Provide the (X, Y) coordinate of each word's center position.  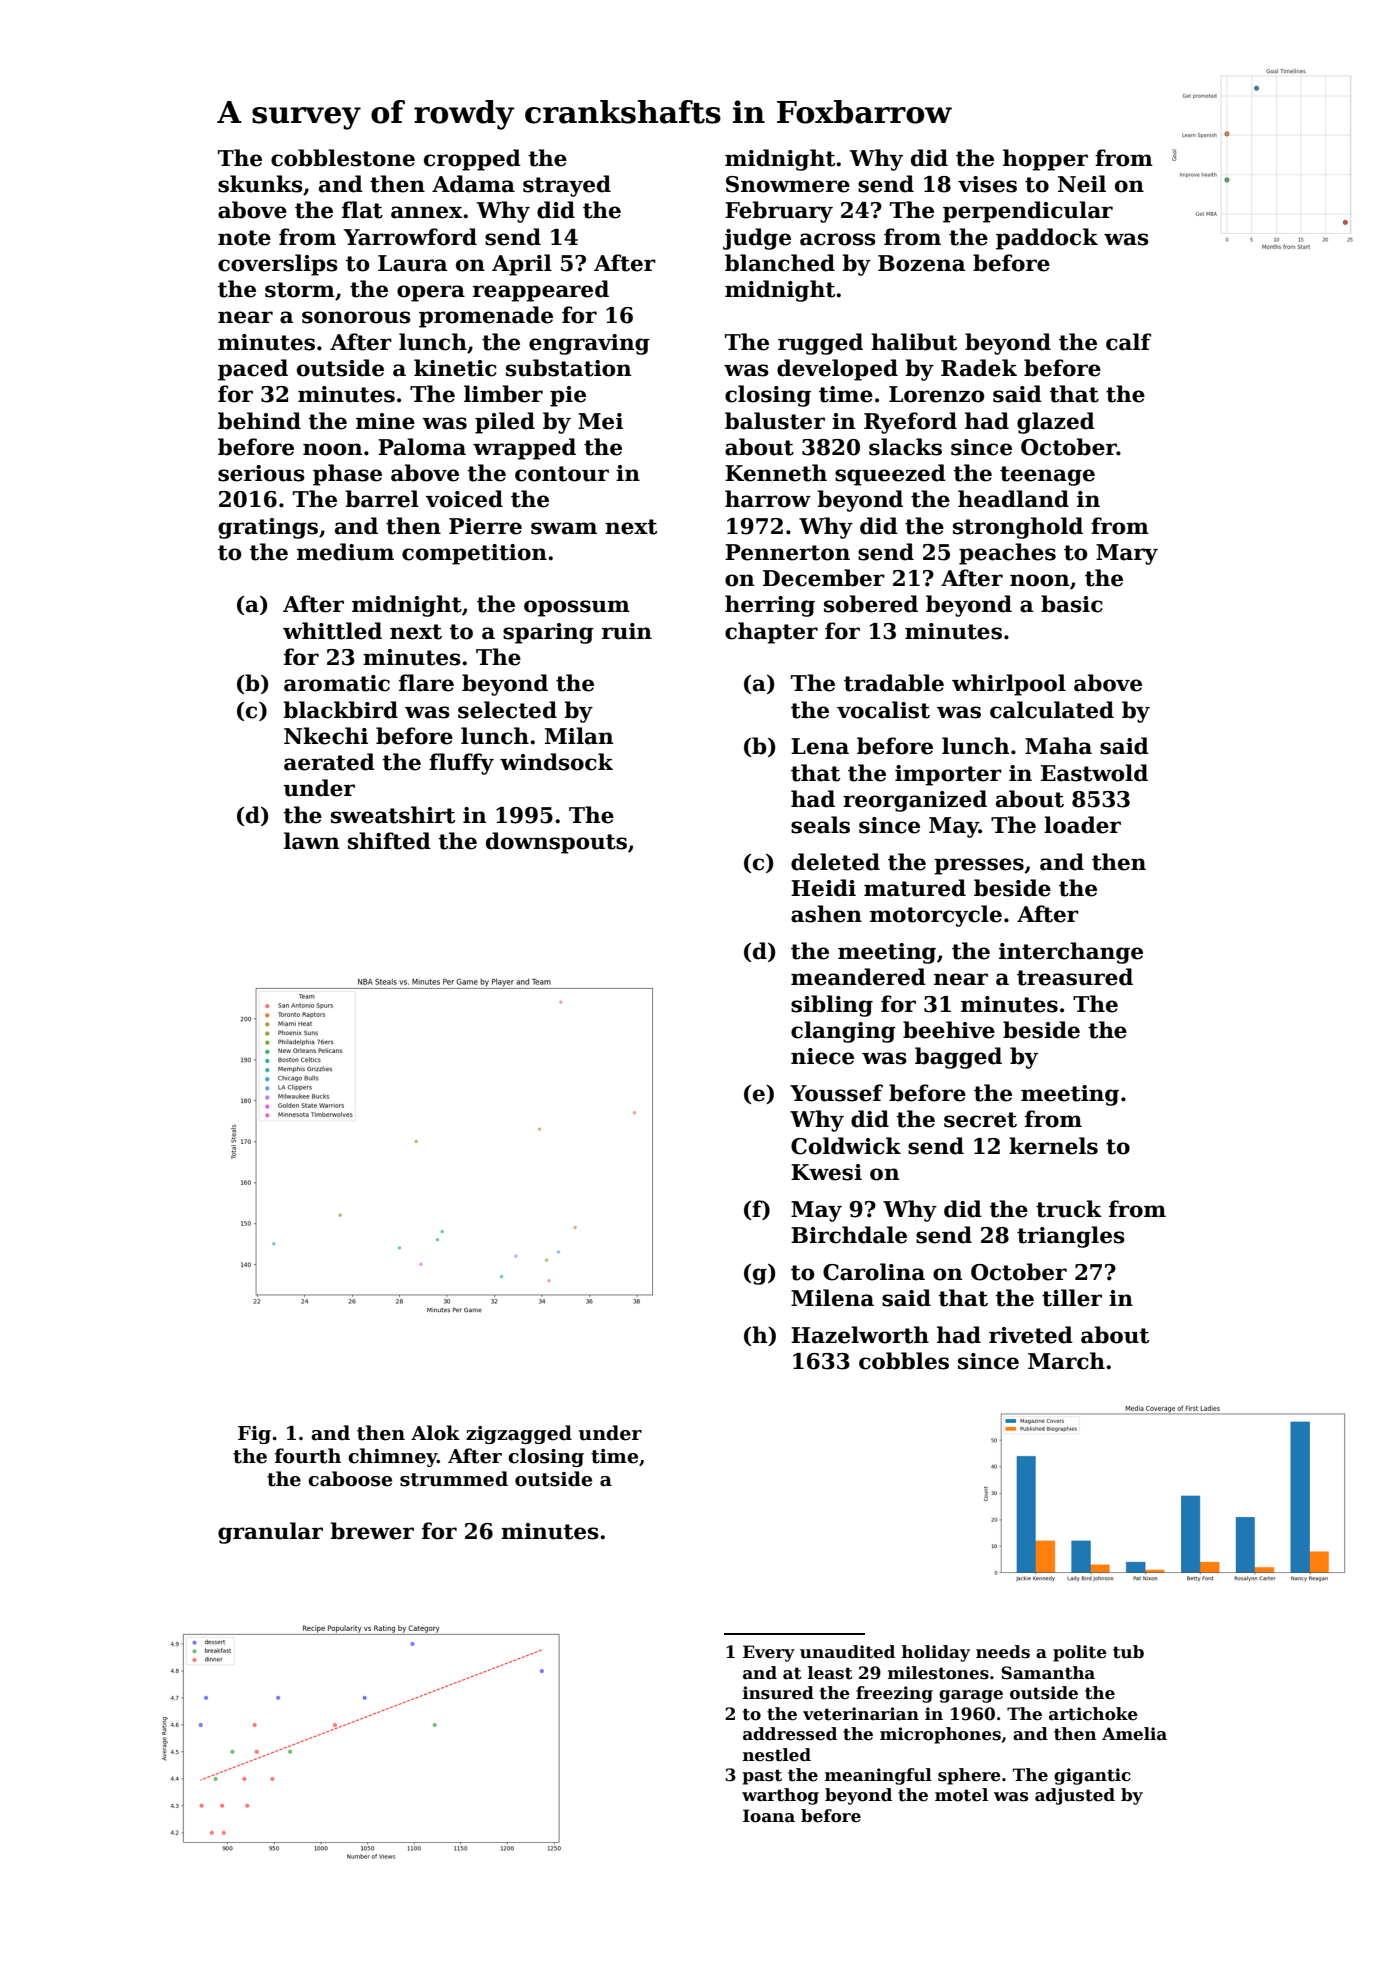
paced (253, 370)
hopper (1045, 160)
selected (507, 710)
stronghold (1018, 528)
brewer (372, 1531)
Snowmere (788, 184)
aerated (329, 762)
